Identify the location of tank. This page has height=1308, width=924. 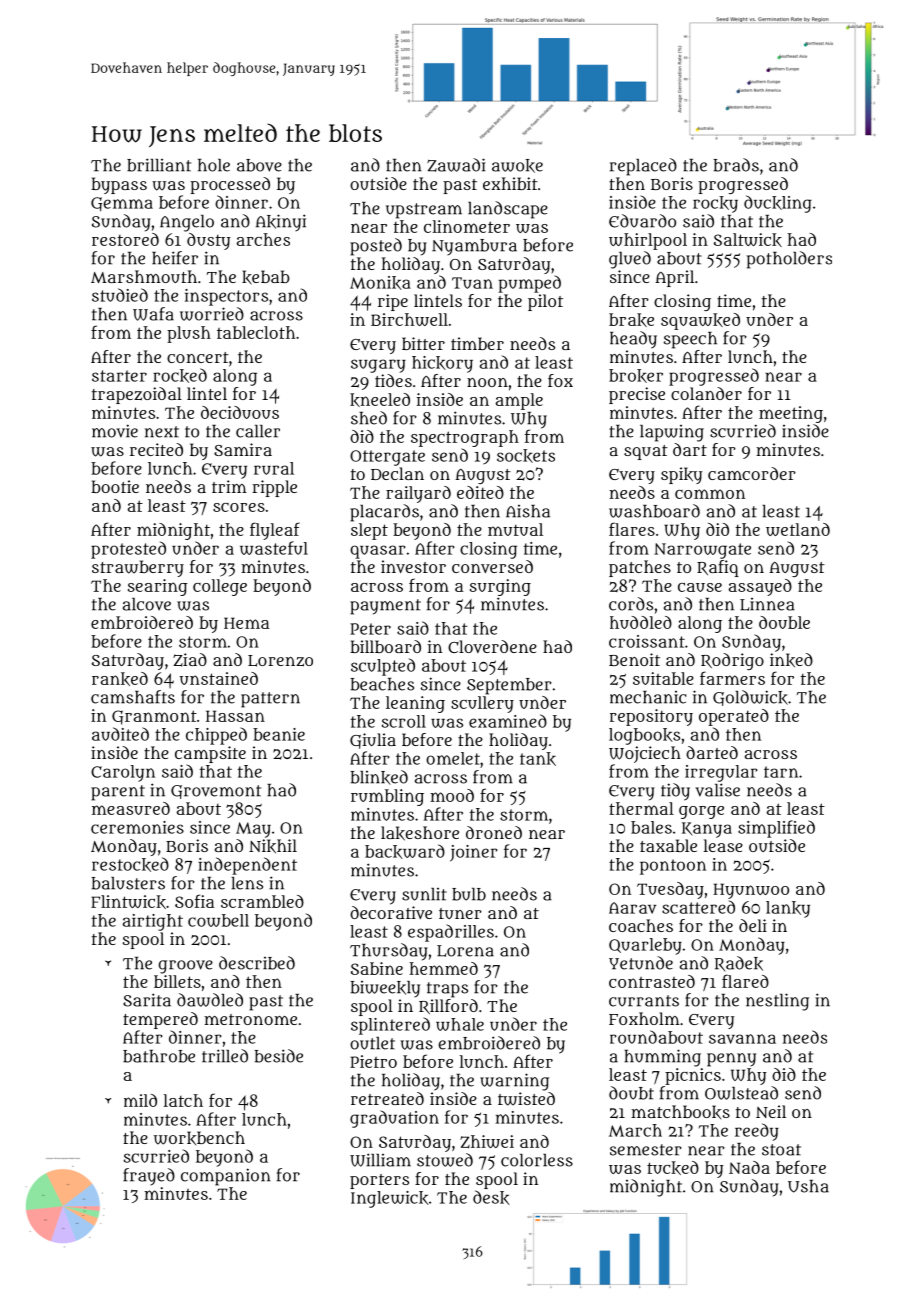
(538, 759).
